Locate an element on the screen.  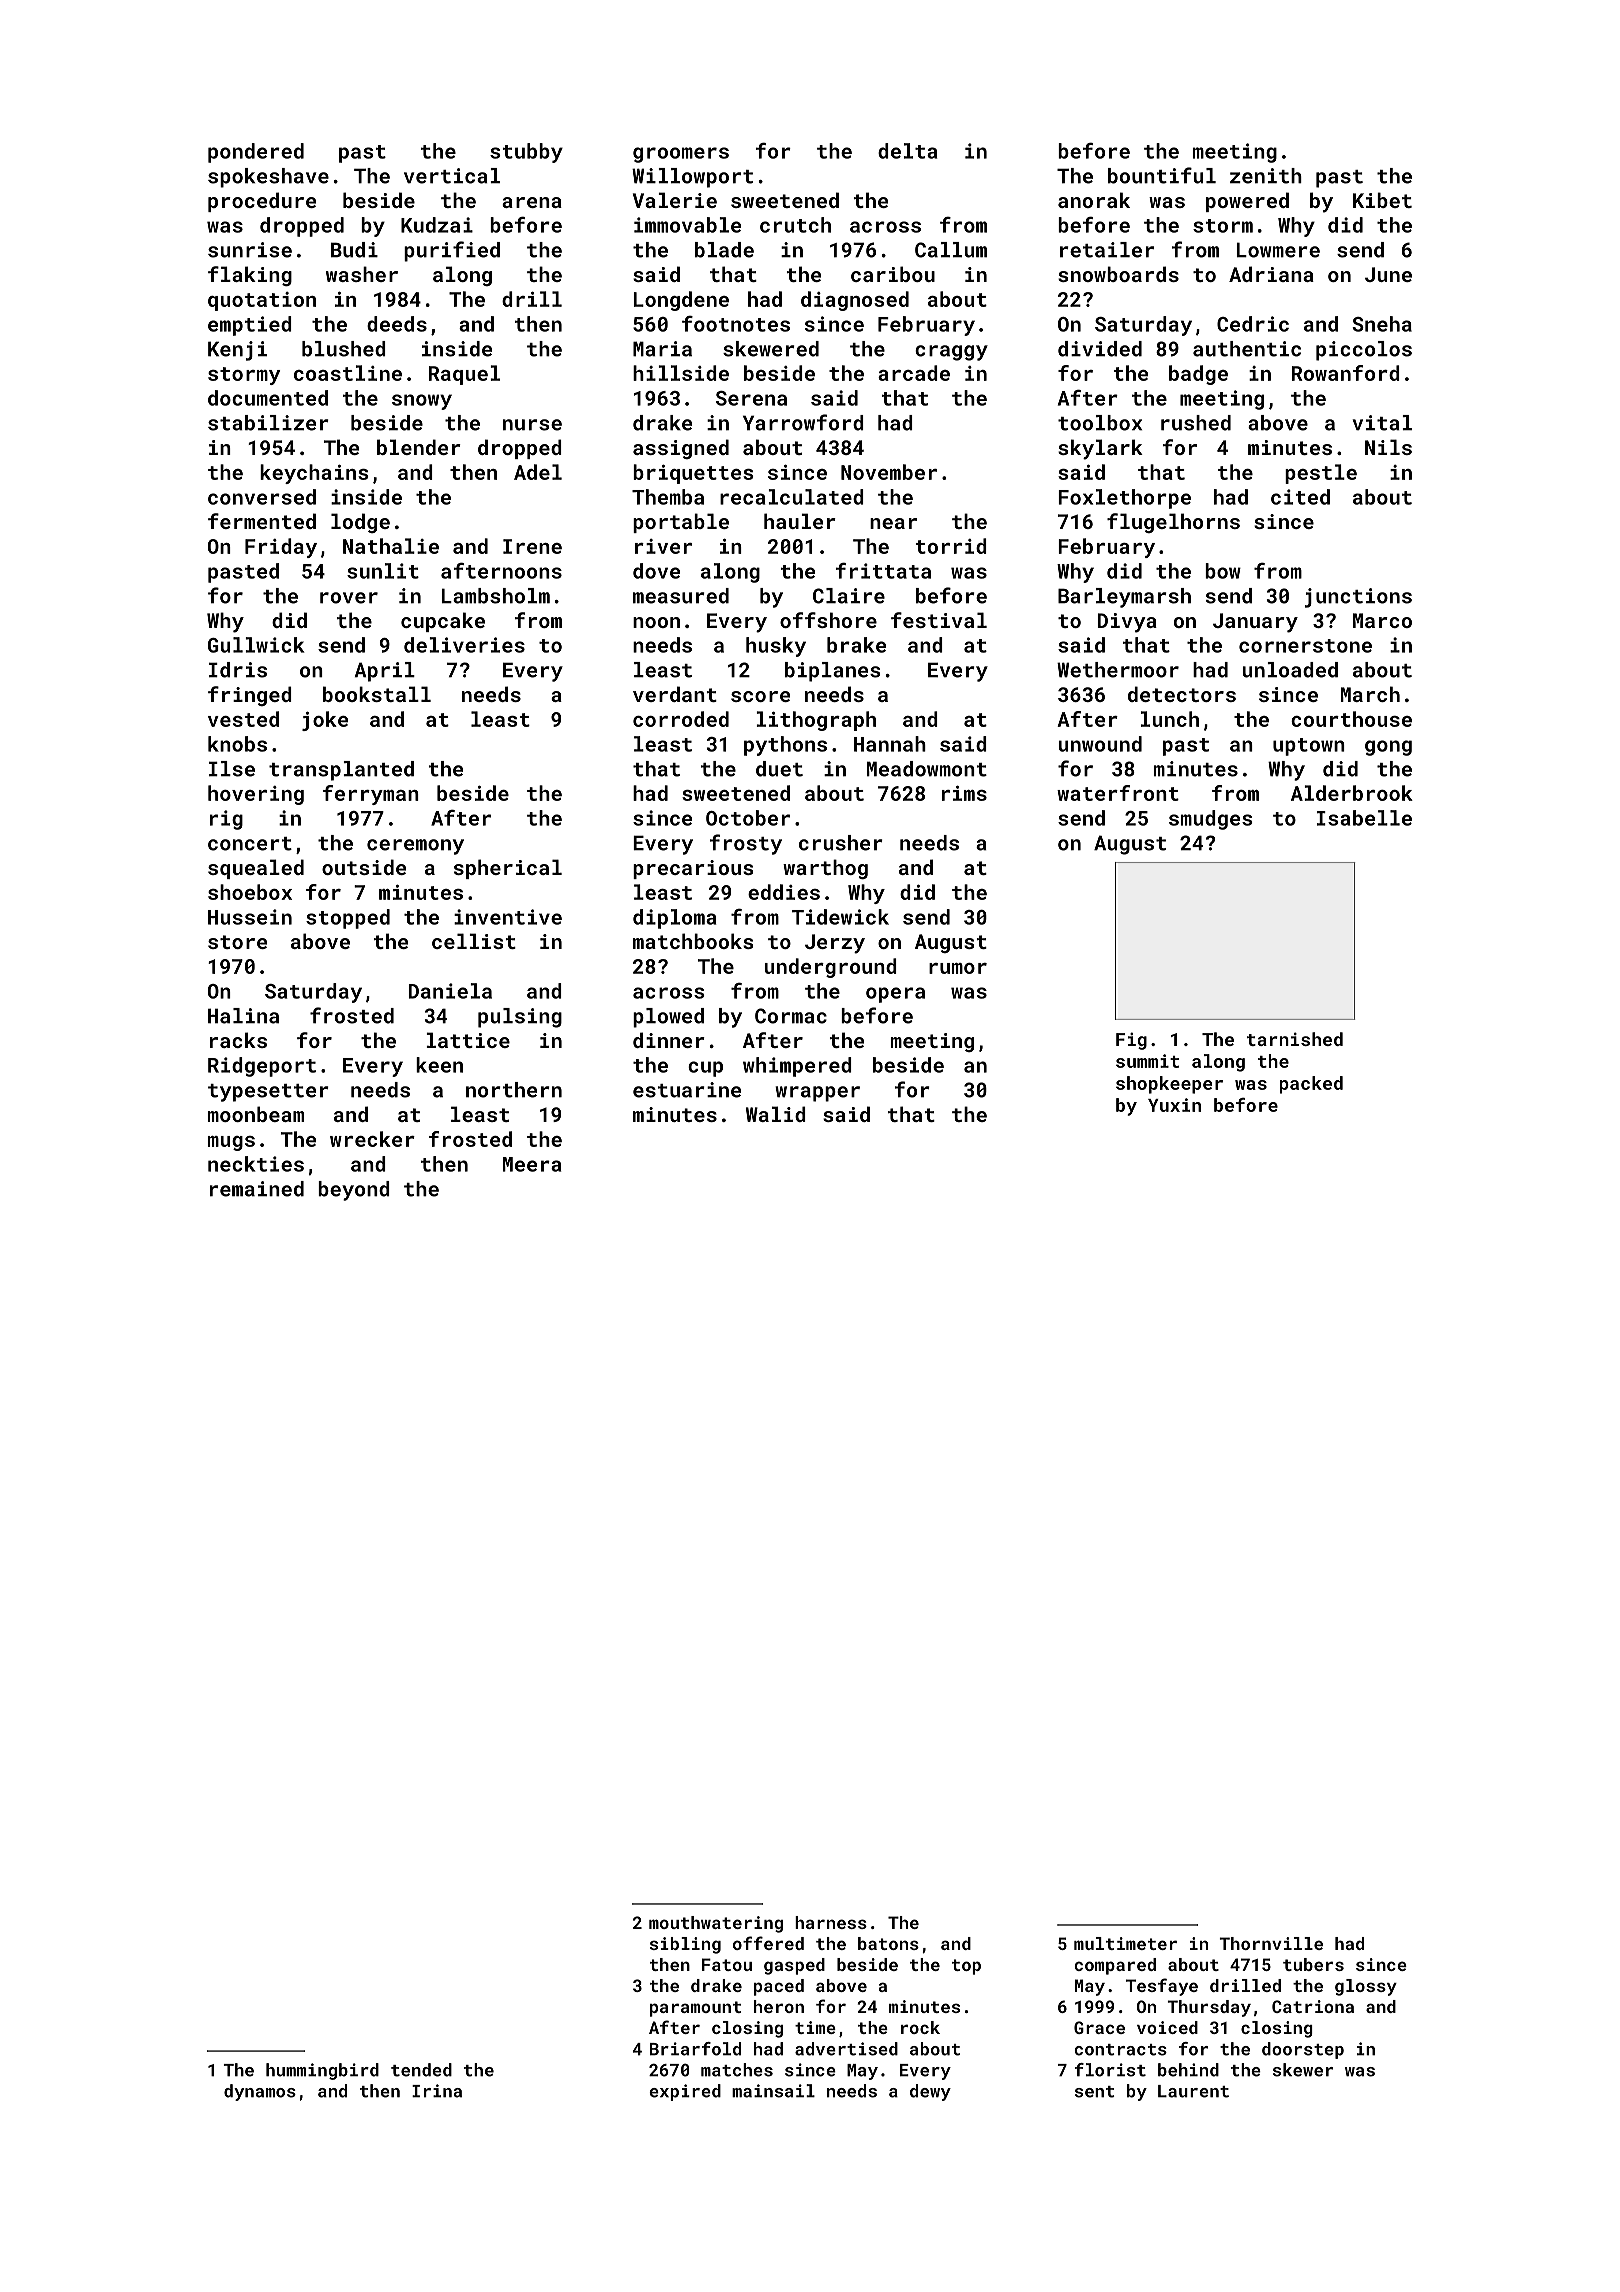
Yuxin is located at coordinates (1174, 1105).
